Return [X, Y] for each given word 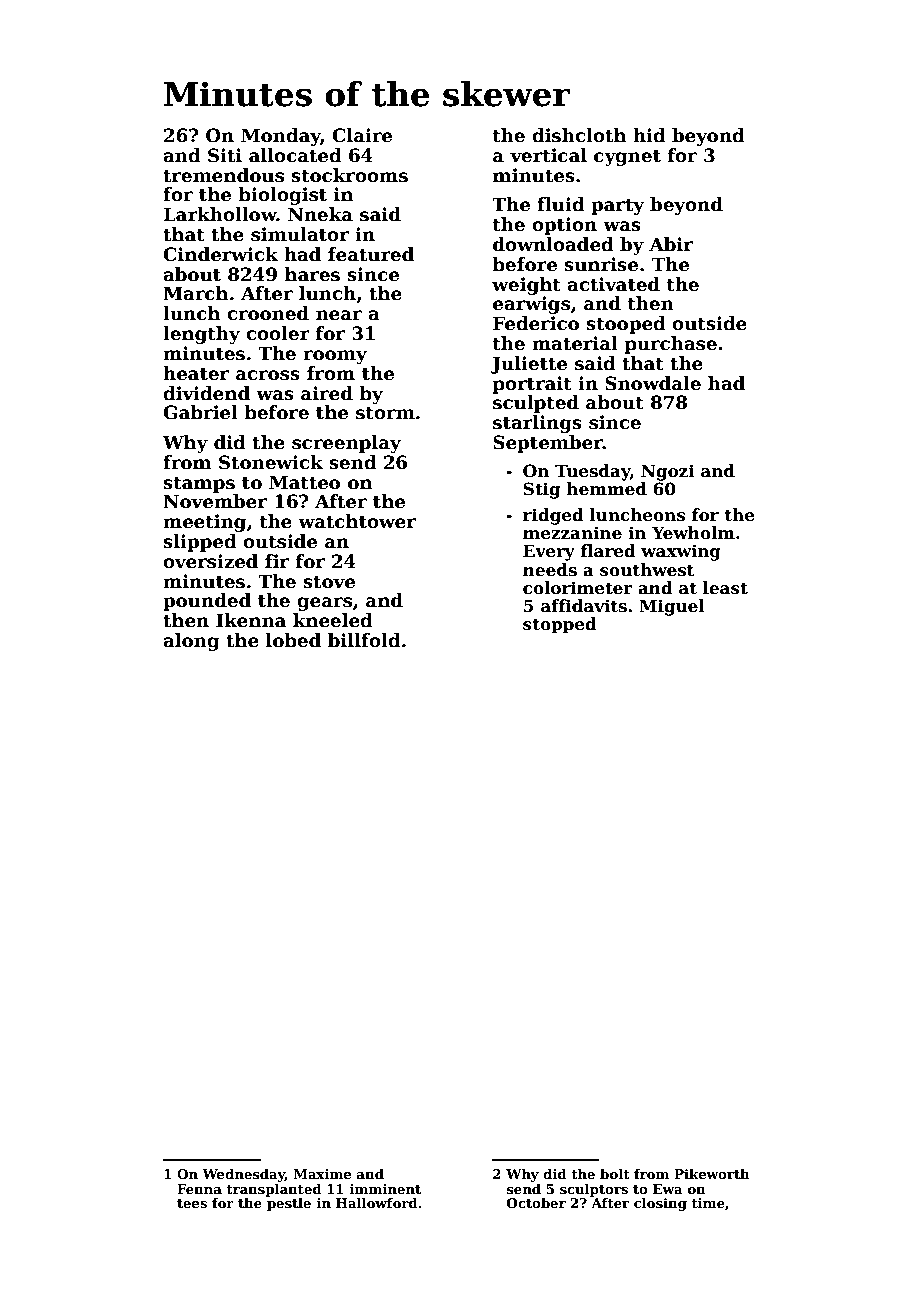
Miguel [672, 607]
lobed [293, 640]
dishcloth [579, 135]
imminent [385, 1189]
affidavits [584, 606]
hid [649, 135]
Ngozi [668, 472]
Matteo [304, 482]
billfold [364, 640]
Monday [281, 137]
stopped [560, 625]
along [191, 642]
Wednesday [243, 1175]
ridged [553, 516]
